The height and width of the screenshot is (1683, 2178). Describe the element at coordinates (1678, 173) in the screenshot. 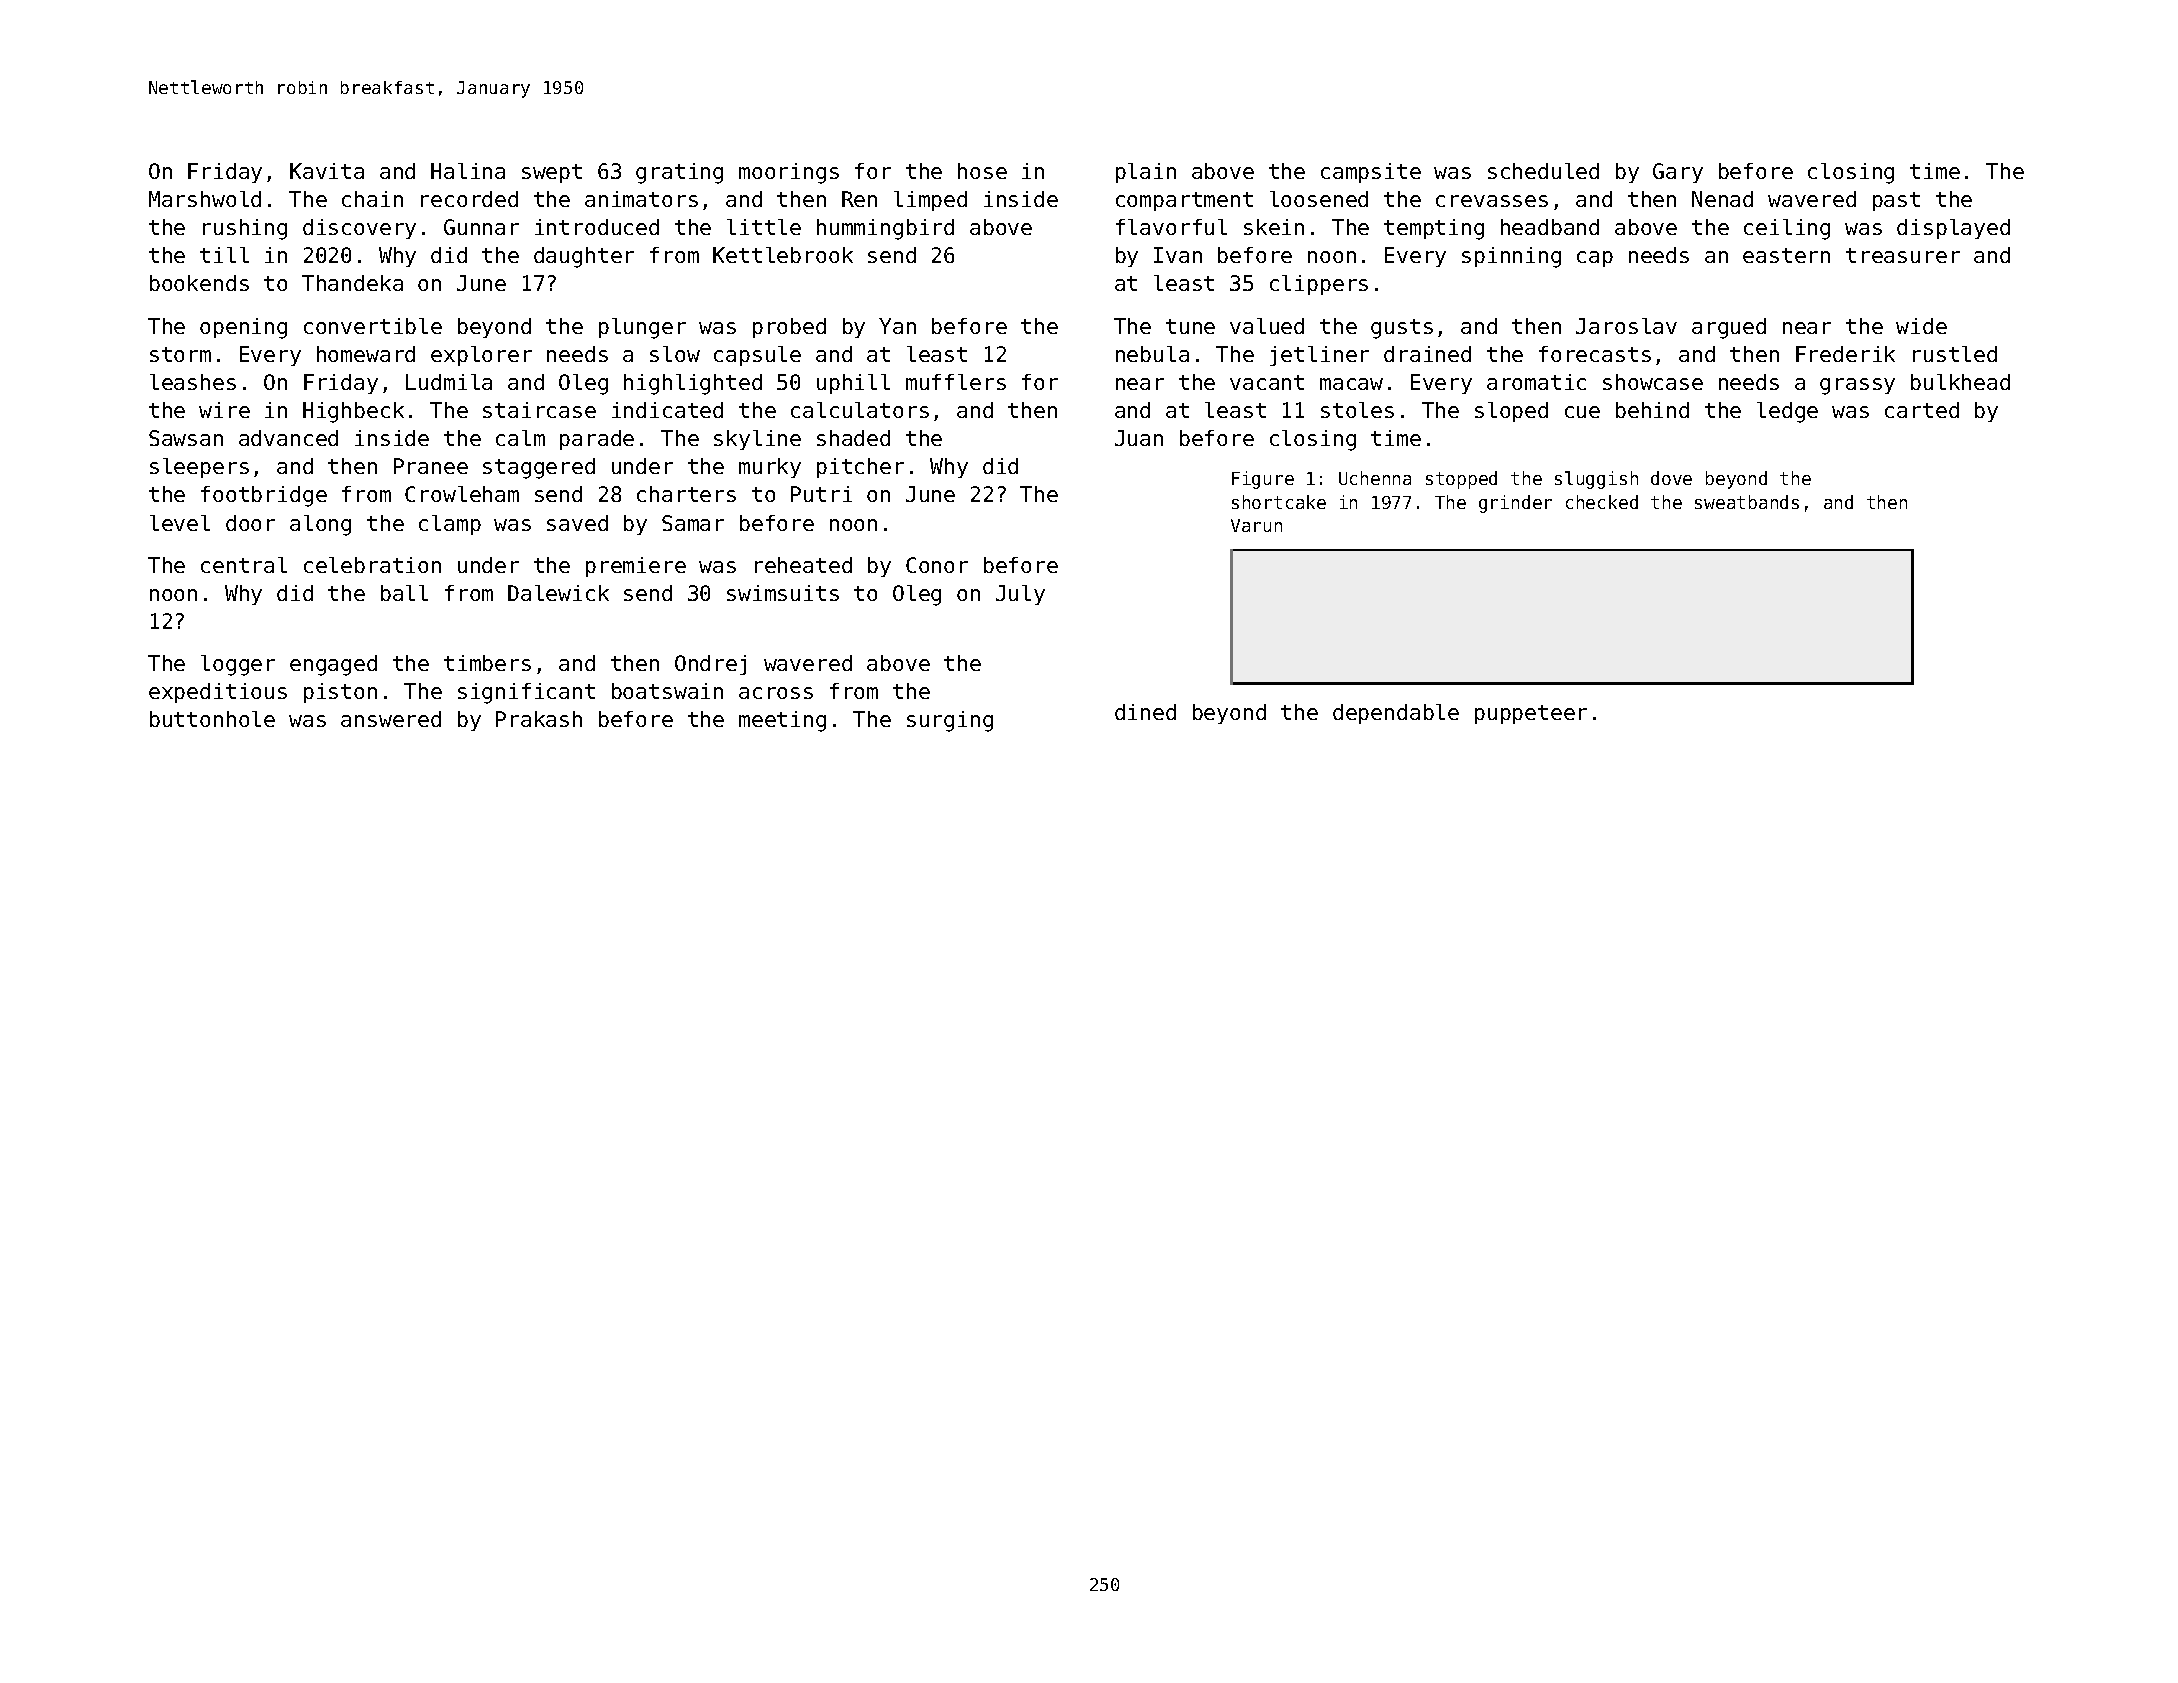

I see `Gary` at that location.
